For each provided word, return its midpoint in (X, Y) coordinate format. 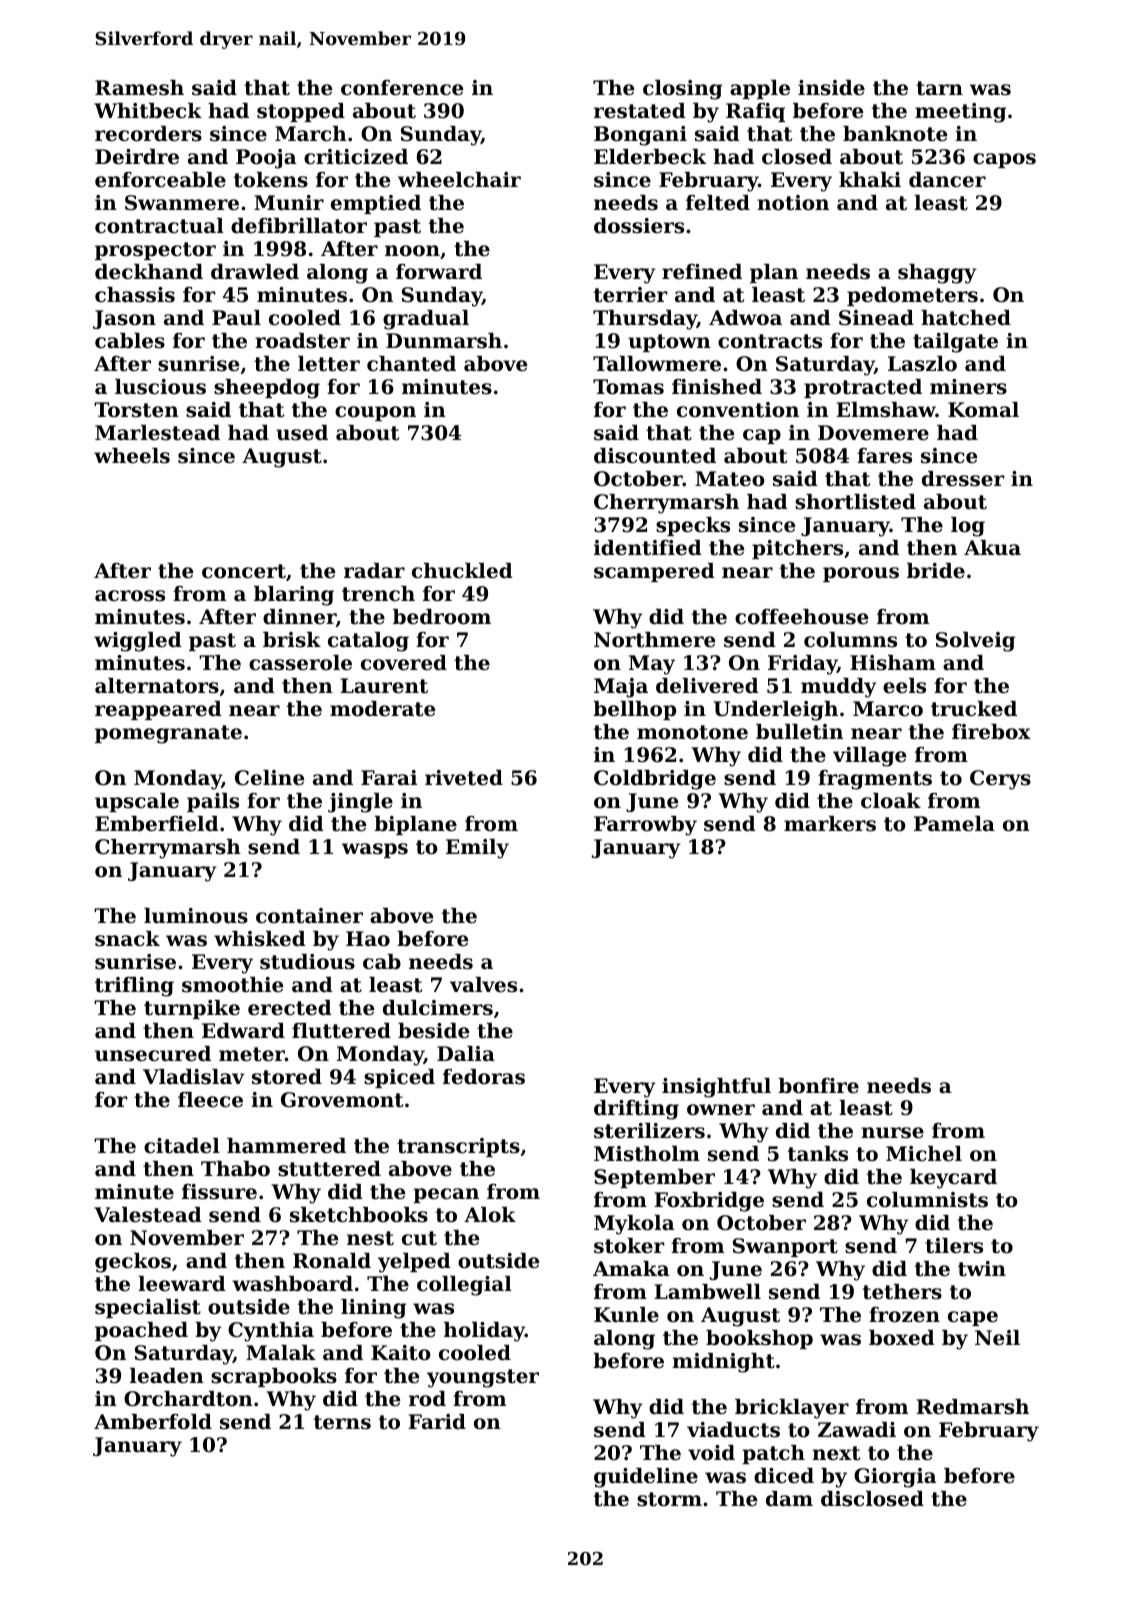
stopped (301, 112)
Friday (802, 665)
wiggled (138, 642)
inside (831, 88)
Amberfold (153, 1422)
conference (402, 88)
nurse (892, 1133)
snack (127, 939)
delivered (707, 686)
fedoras (484, 1077)
